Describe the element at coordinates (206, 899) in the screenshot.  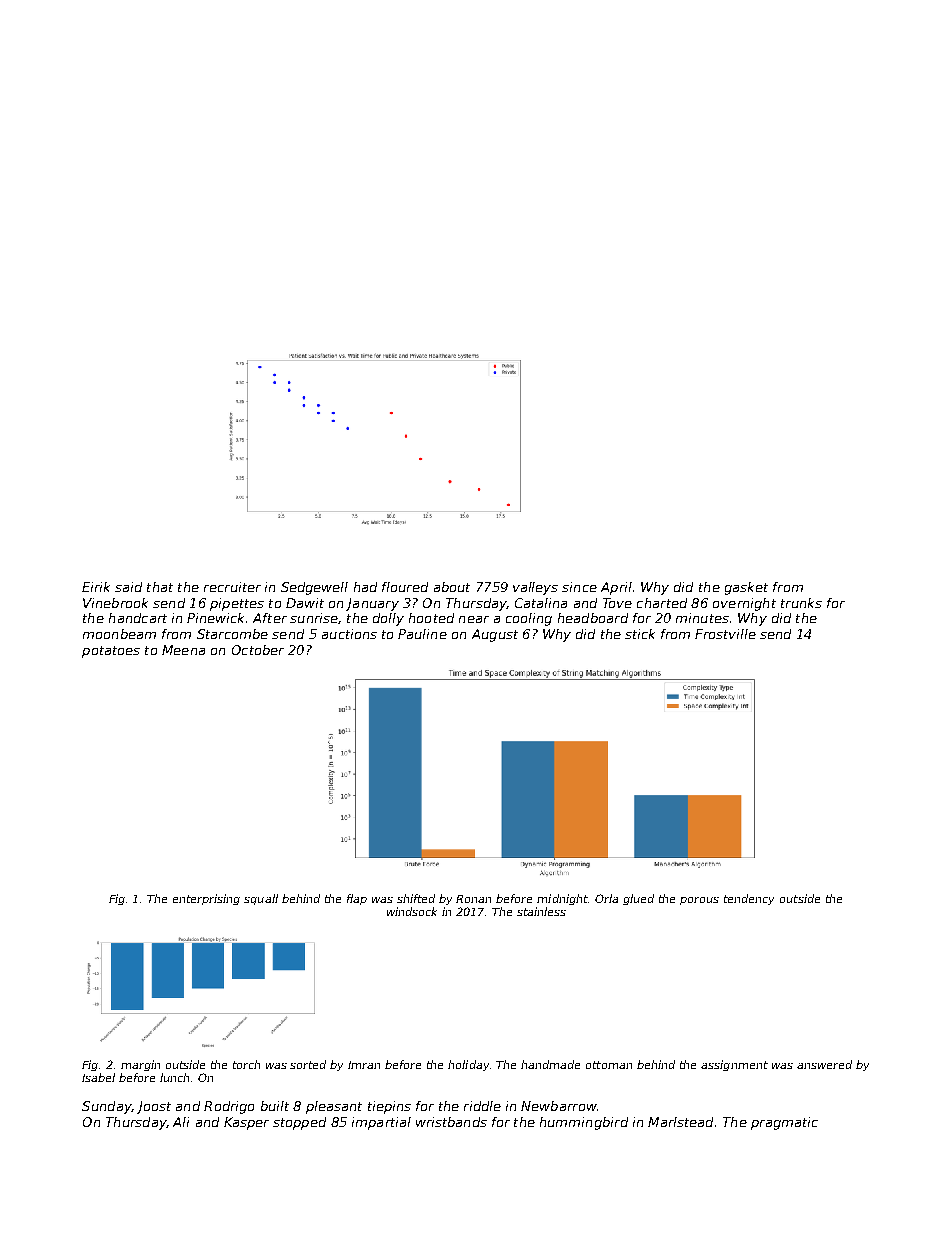
I see `enterprising` at that location.
